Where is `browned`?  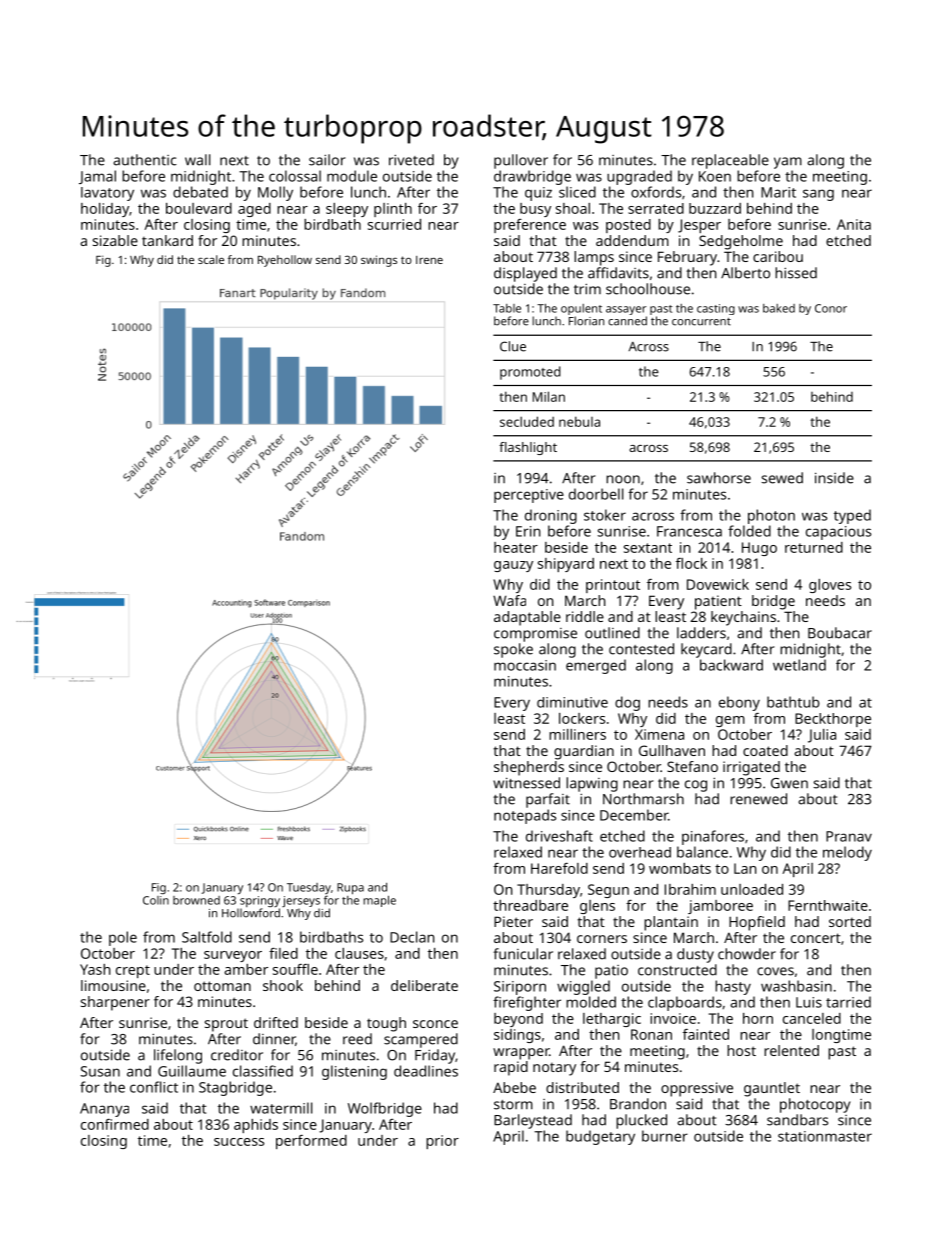 browned is located at coordinates (196, 900).
